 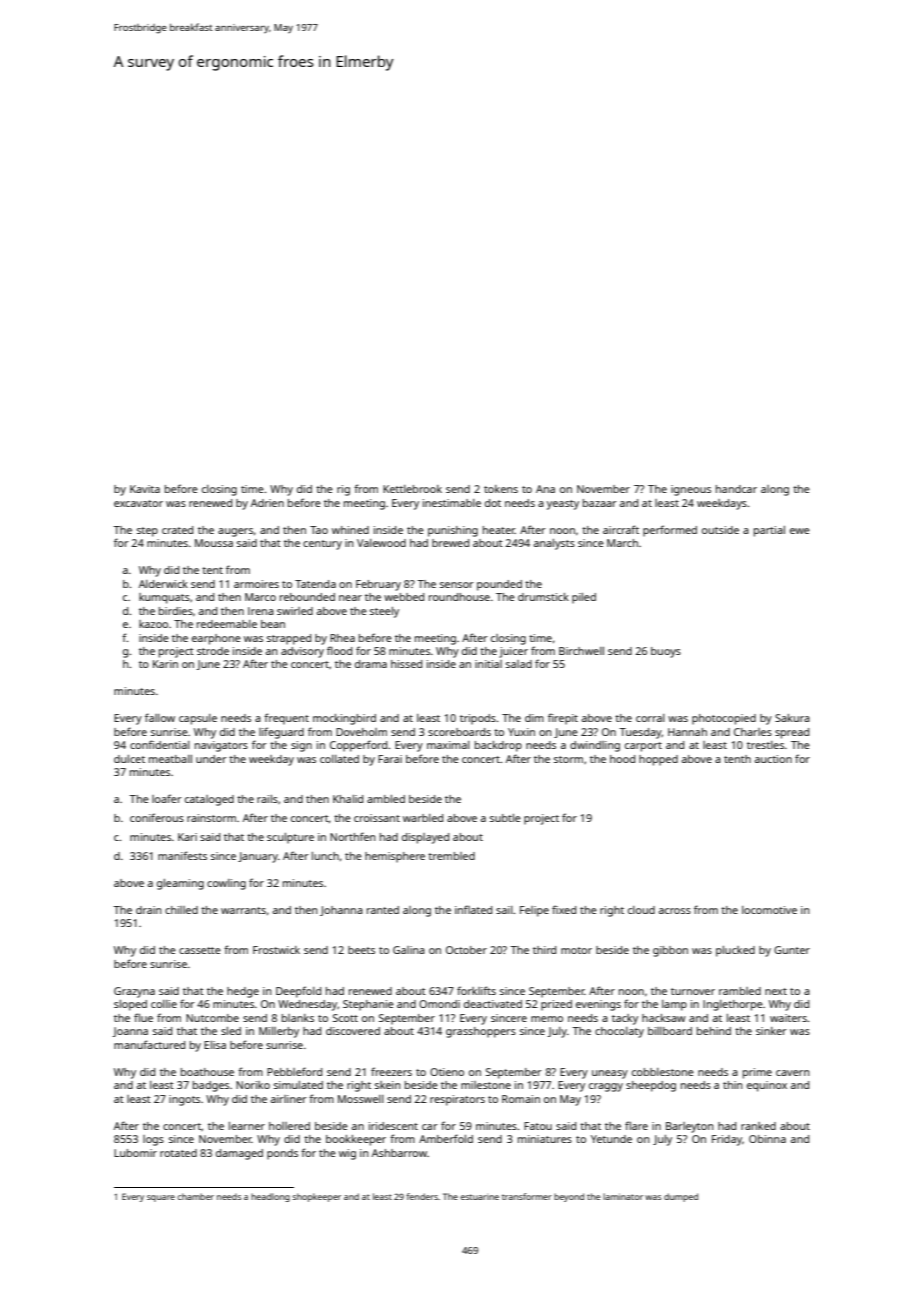 I want to click on Felipe, so click(x=534, y=911).
